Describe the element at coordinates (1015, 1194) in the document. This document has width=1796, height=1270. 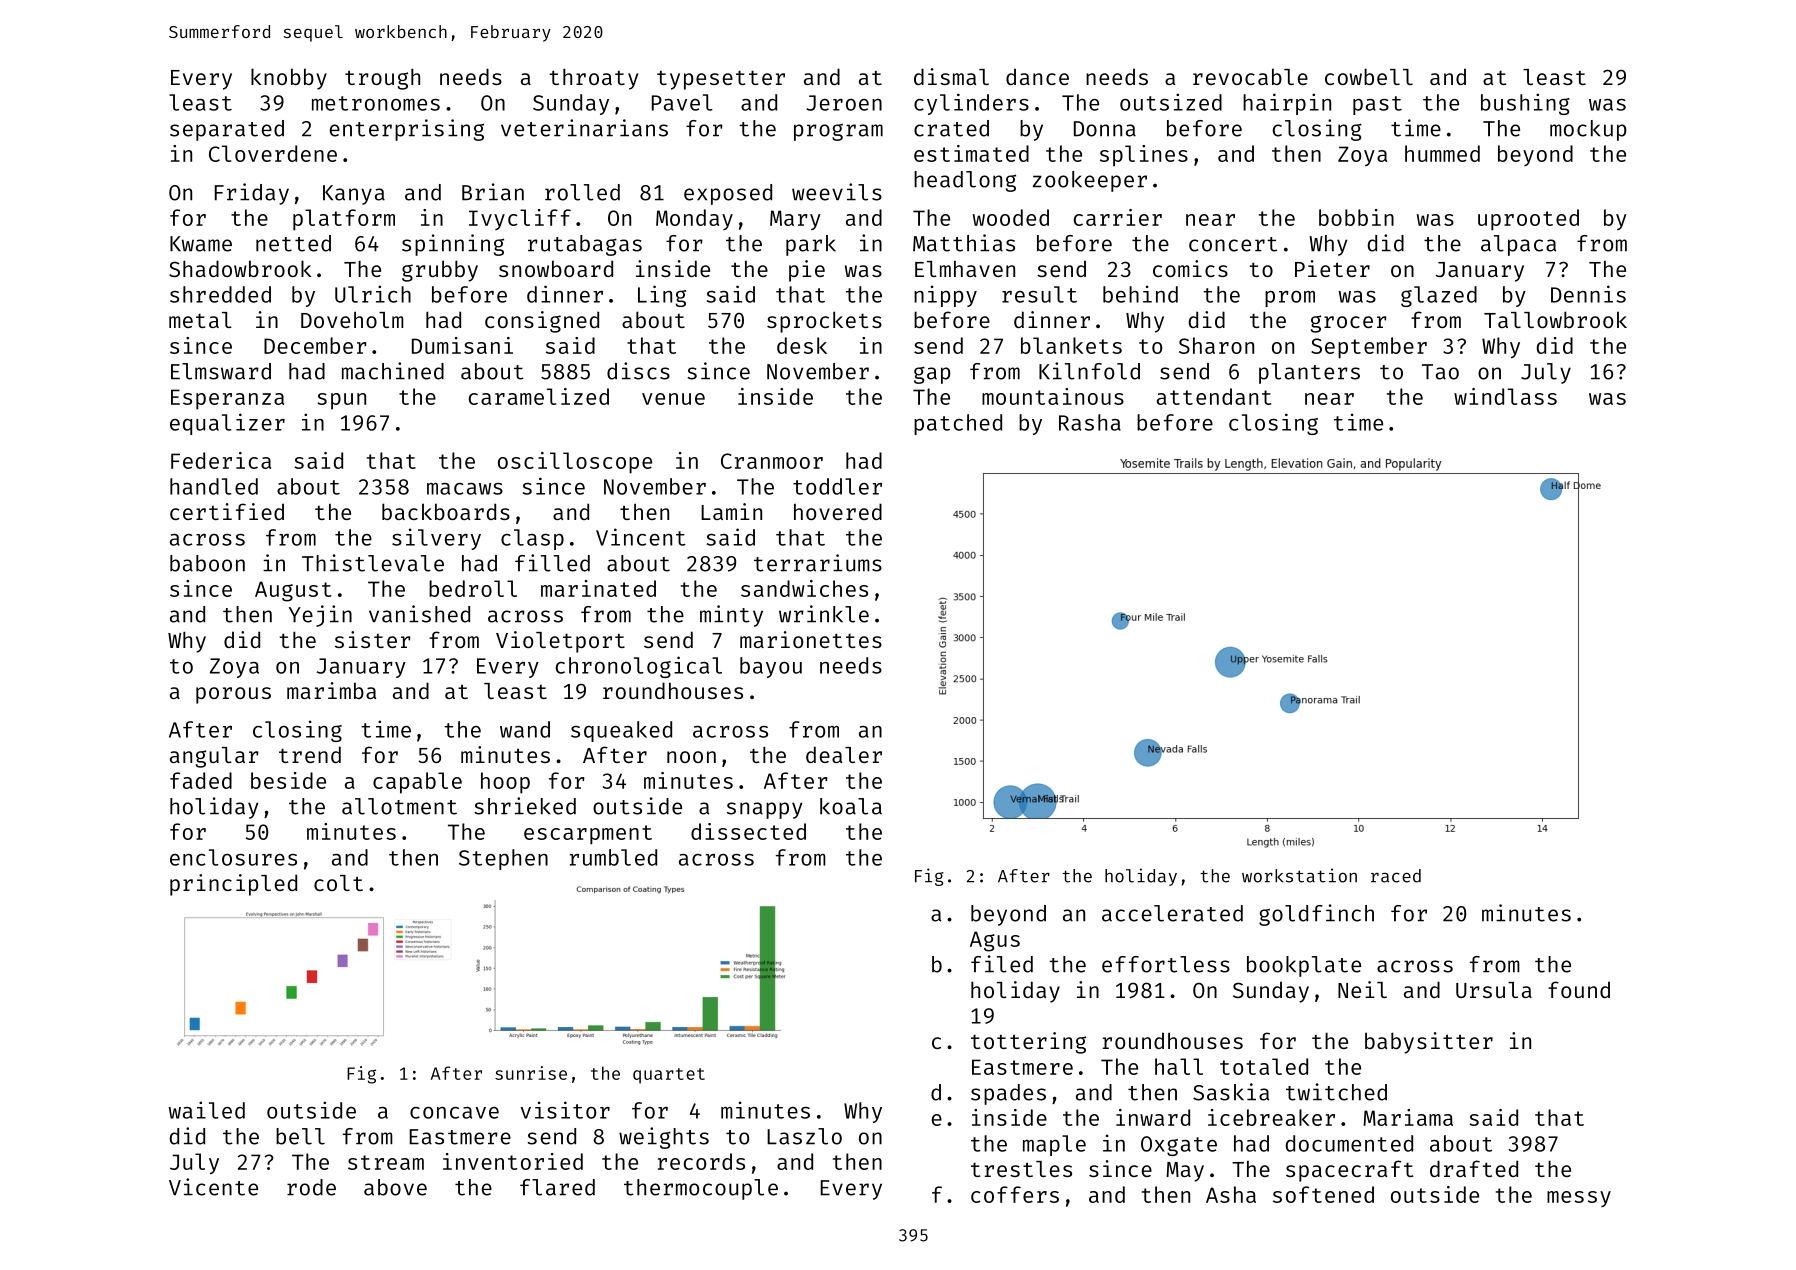
I see `coffers` at that location.
